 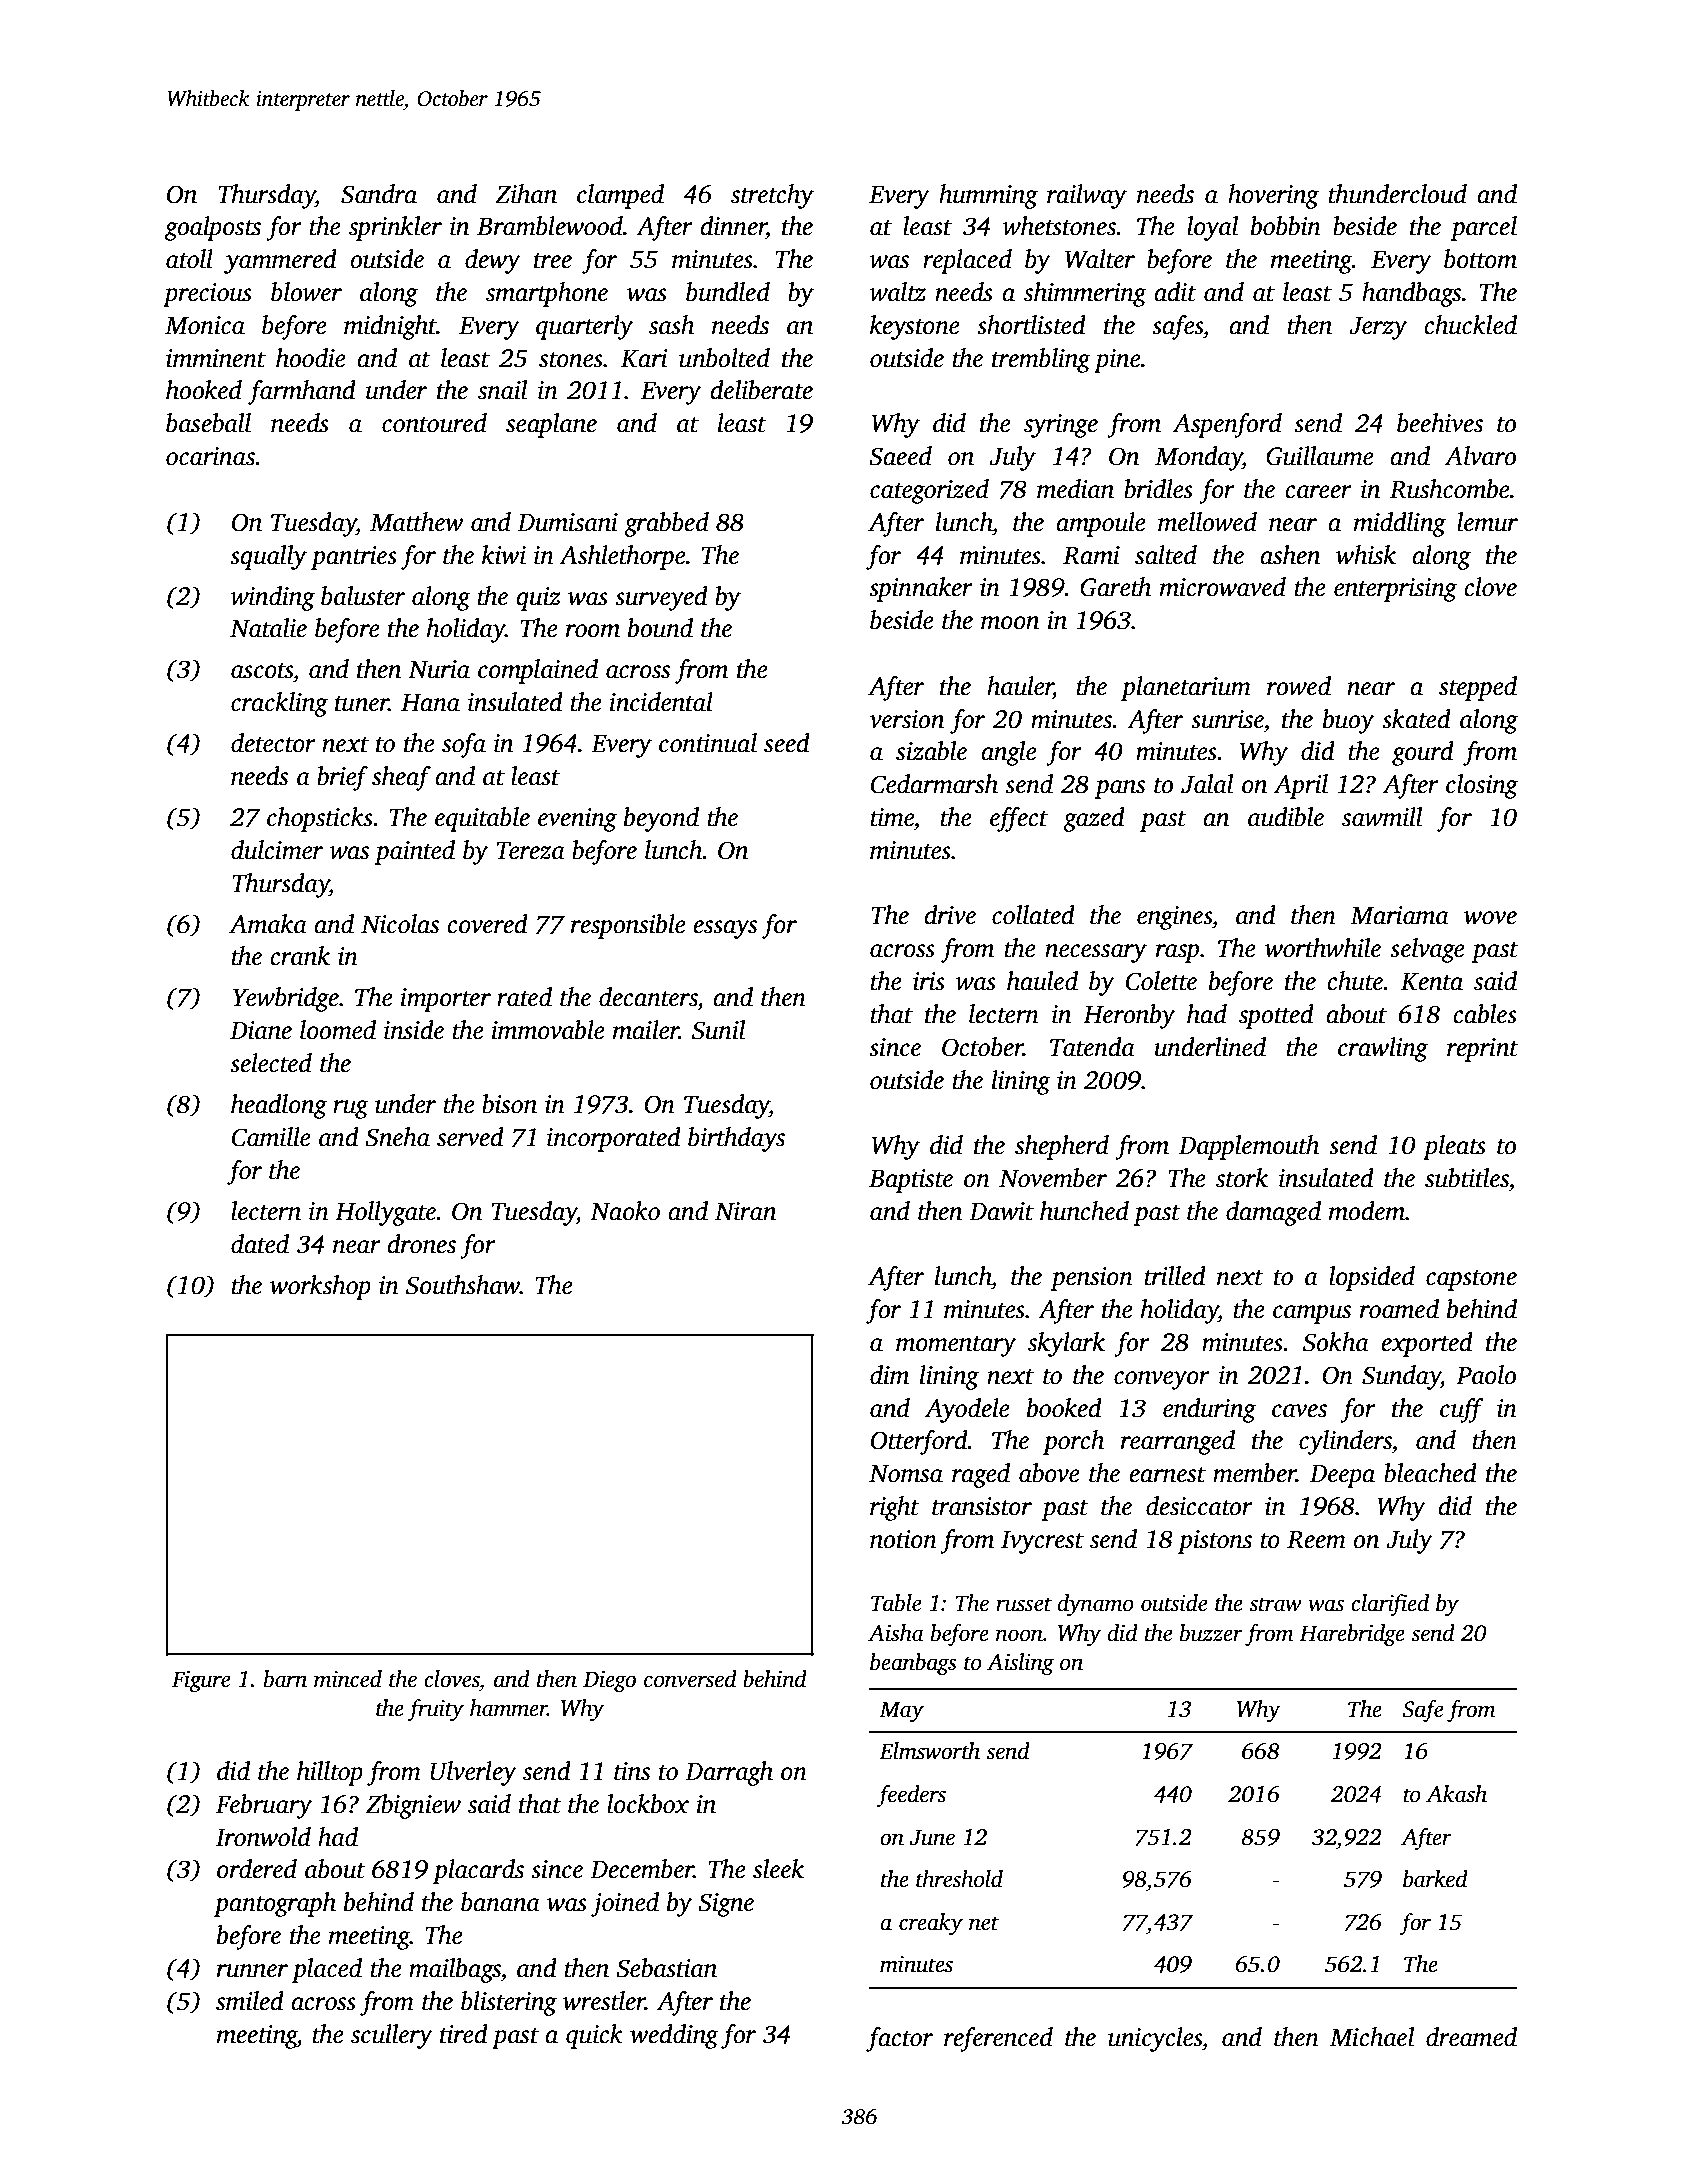 I want to click on blower, so click(x=306, y=292).
